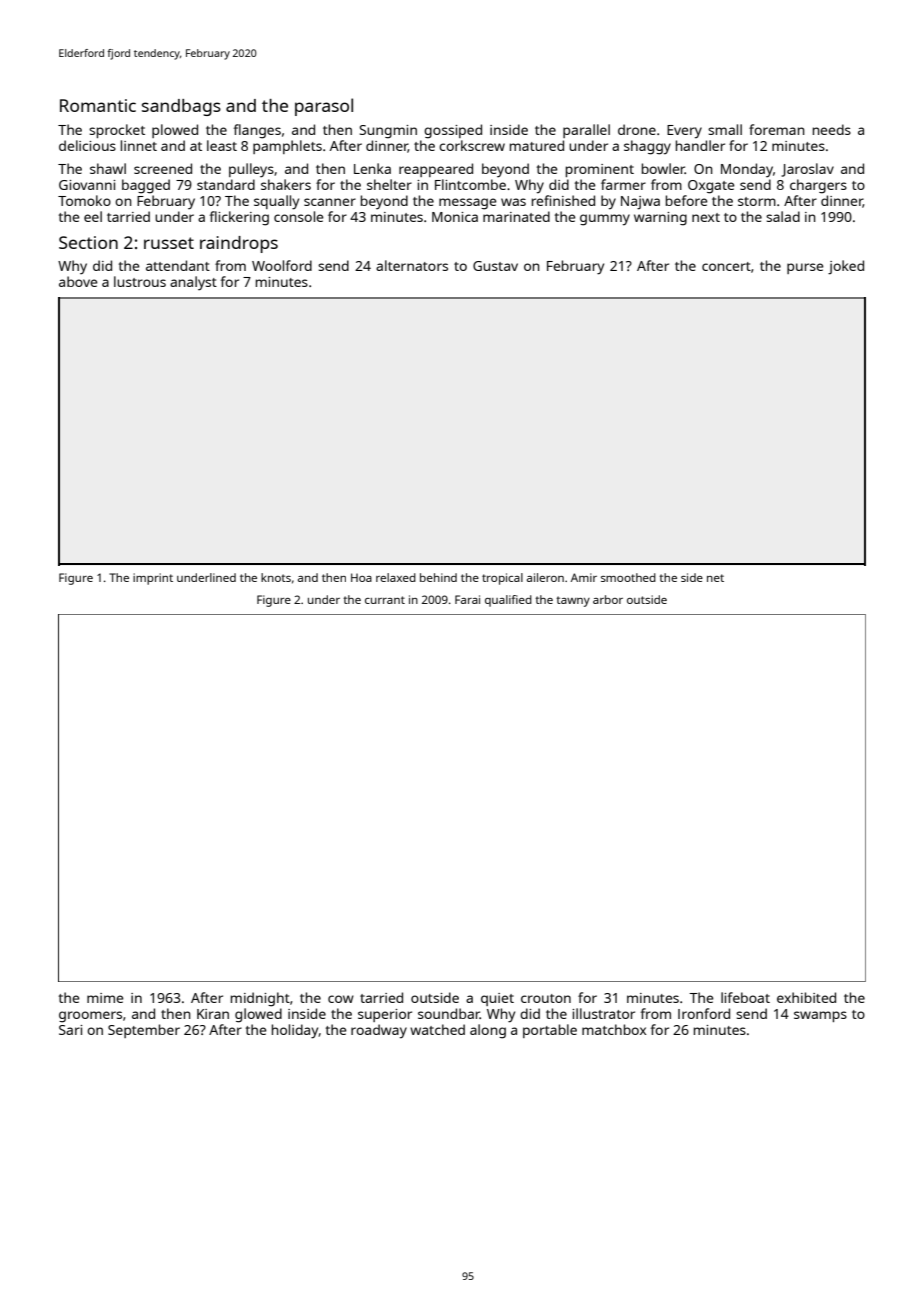  Describe the element at coordinates (628, 577) in the screenshot. I see `smoothed` at that location.
